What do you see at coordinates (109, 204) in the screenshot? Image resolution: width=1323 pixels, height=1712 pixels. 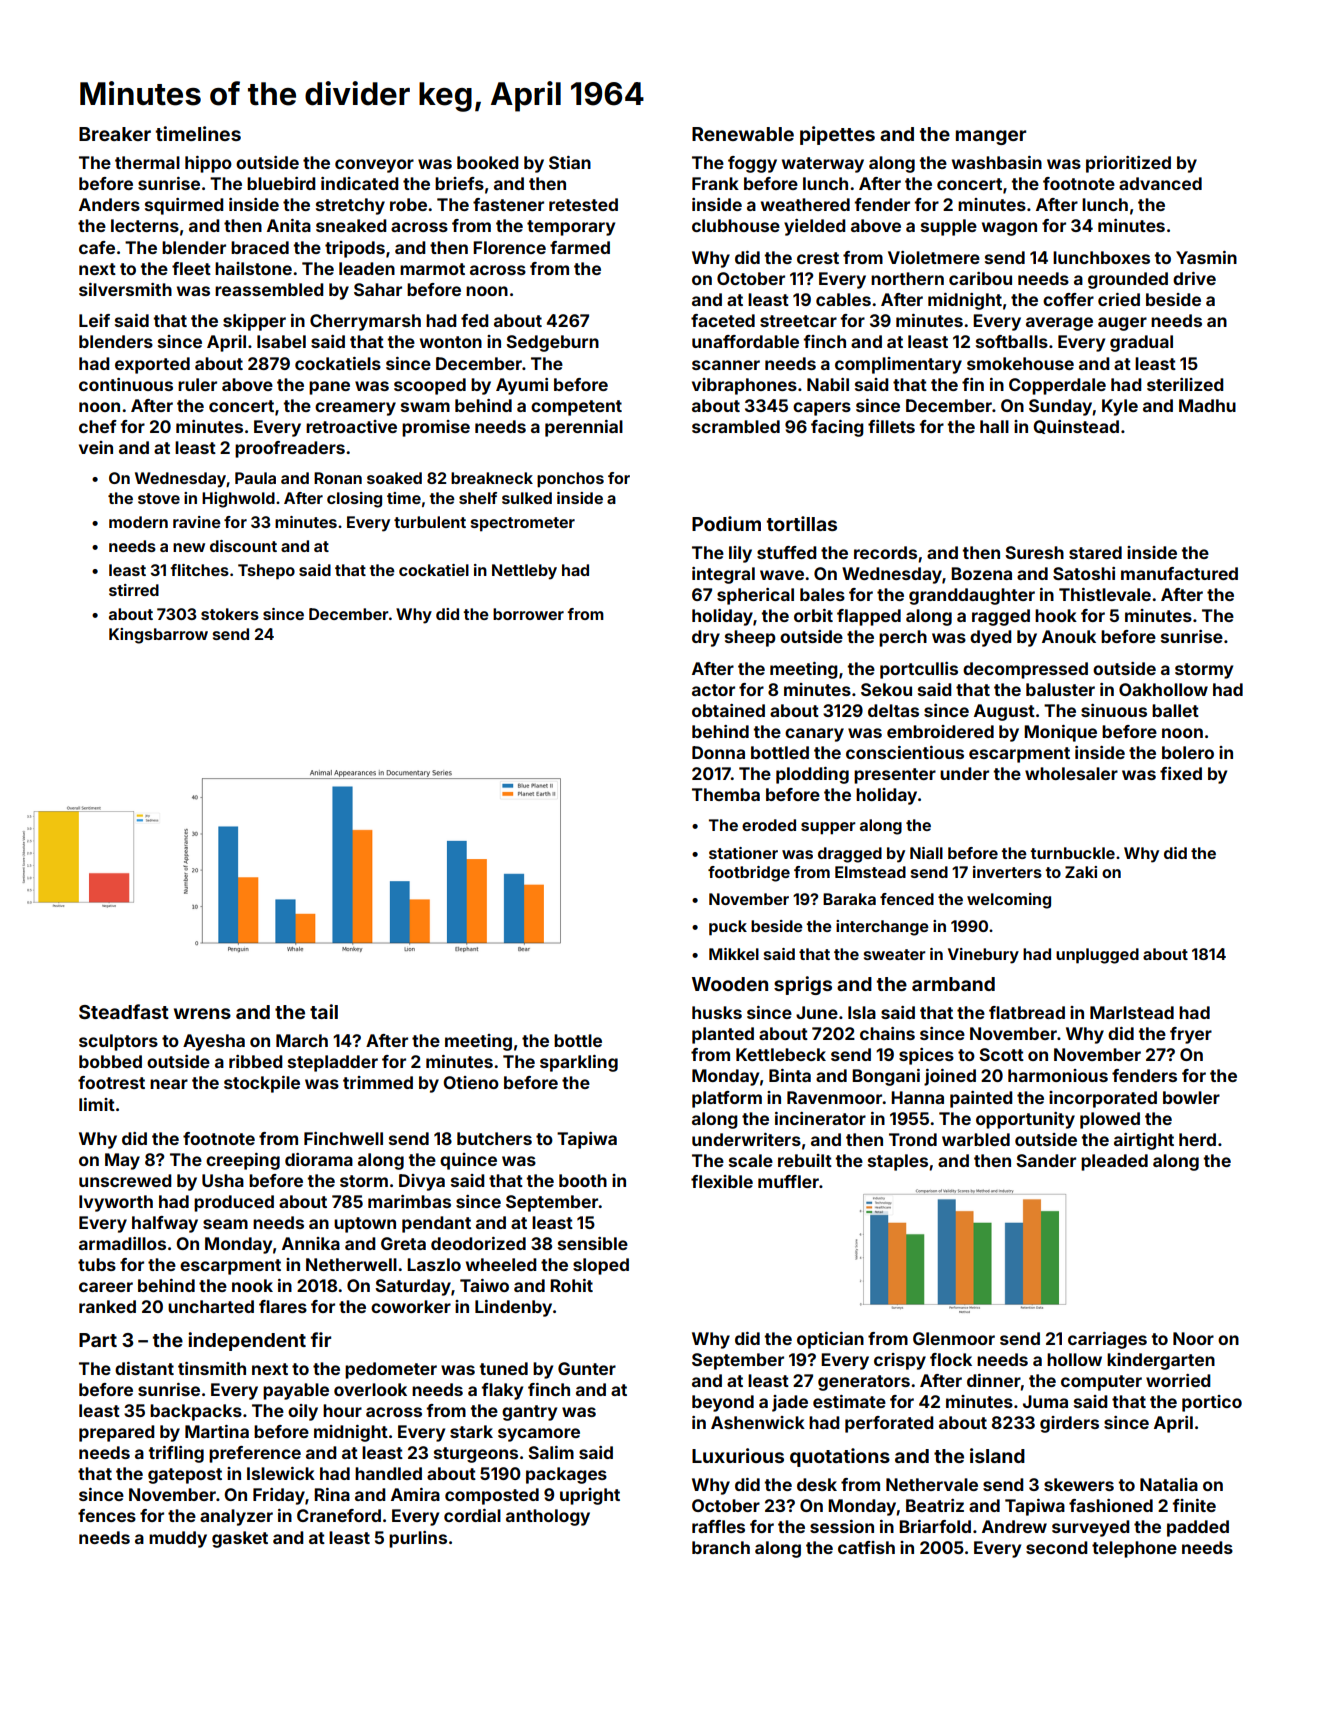 I see `Anders` at bounding box center [109, 204].
